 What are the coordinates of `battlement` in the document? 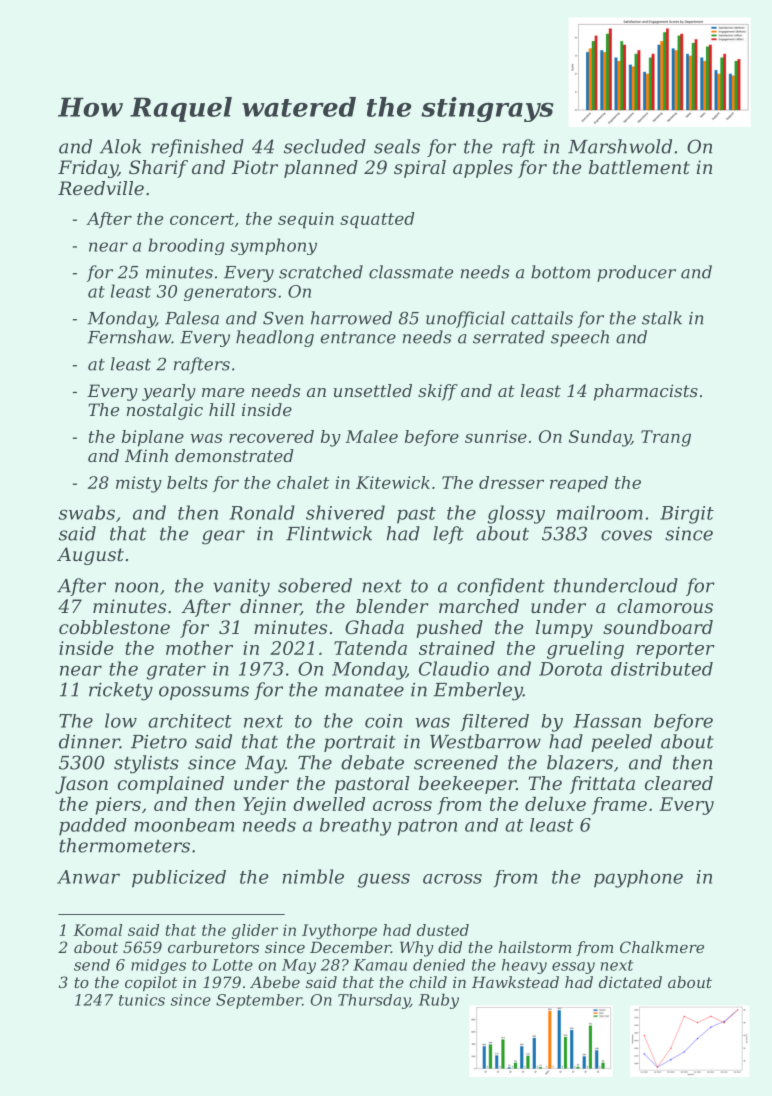 It's located at (639, 167).
